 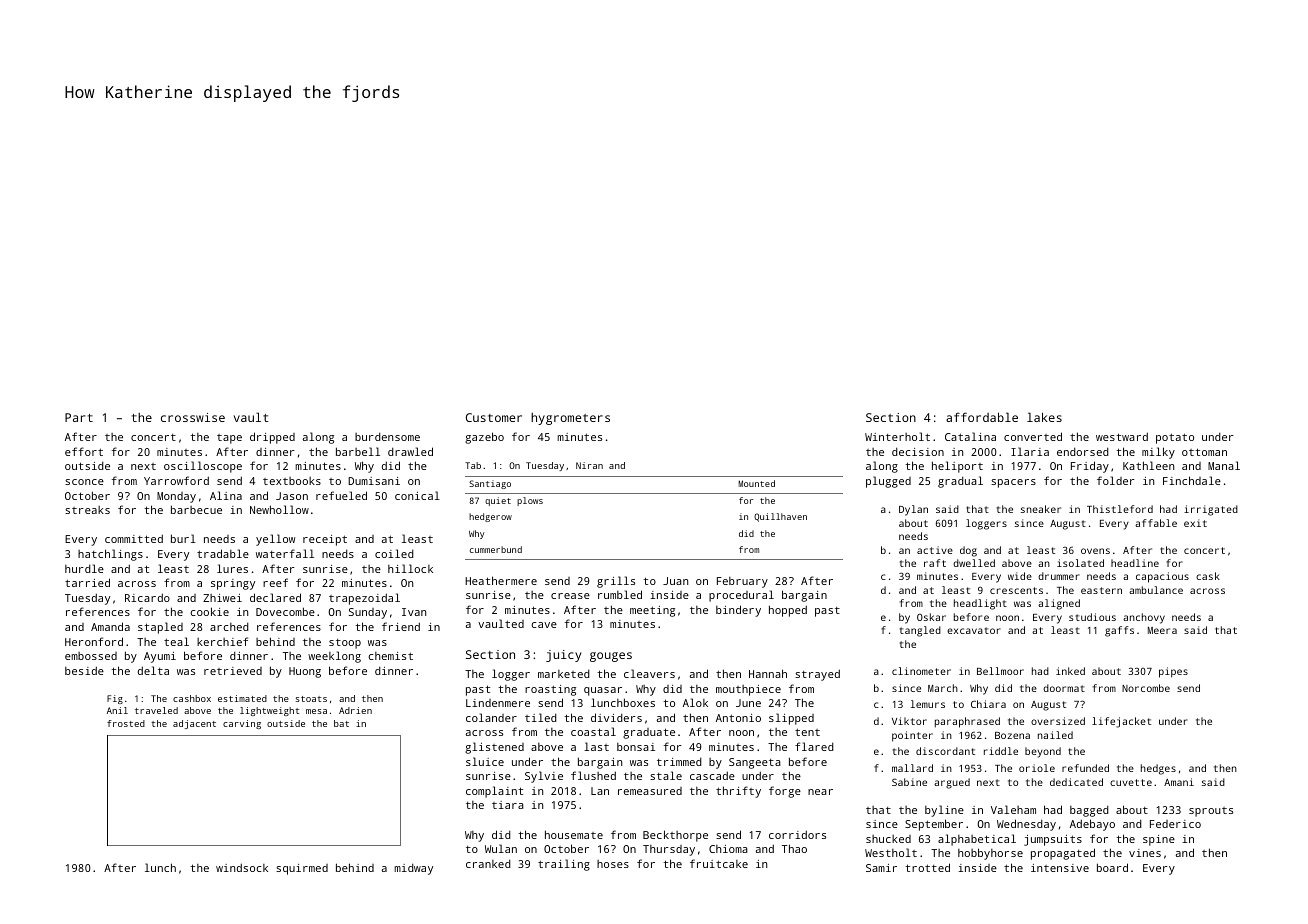 I want to click on lakes, so click(x=1044, y=417).
